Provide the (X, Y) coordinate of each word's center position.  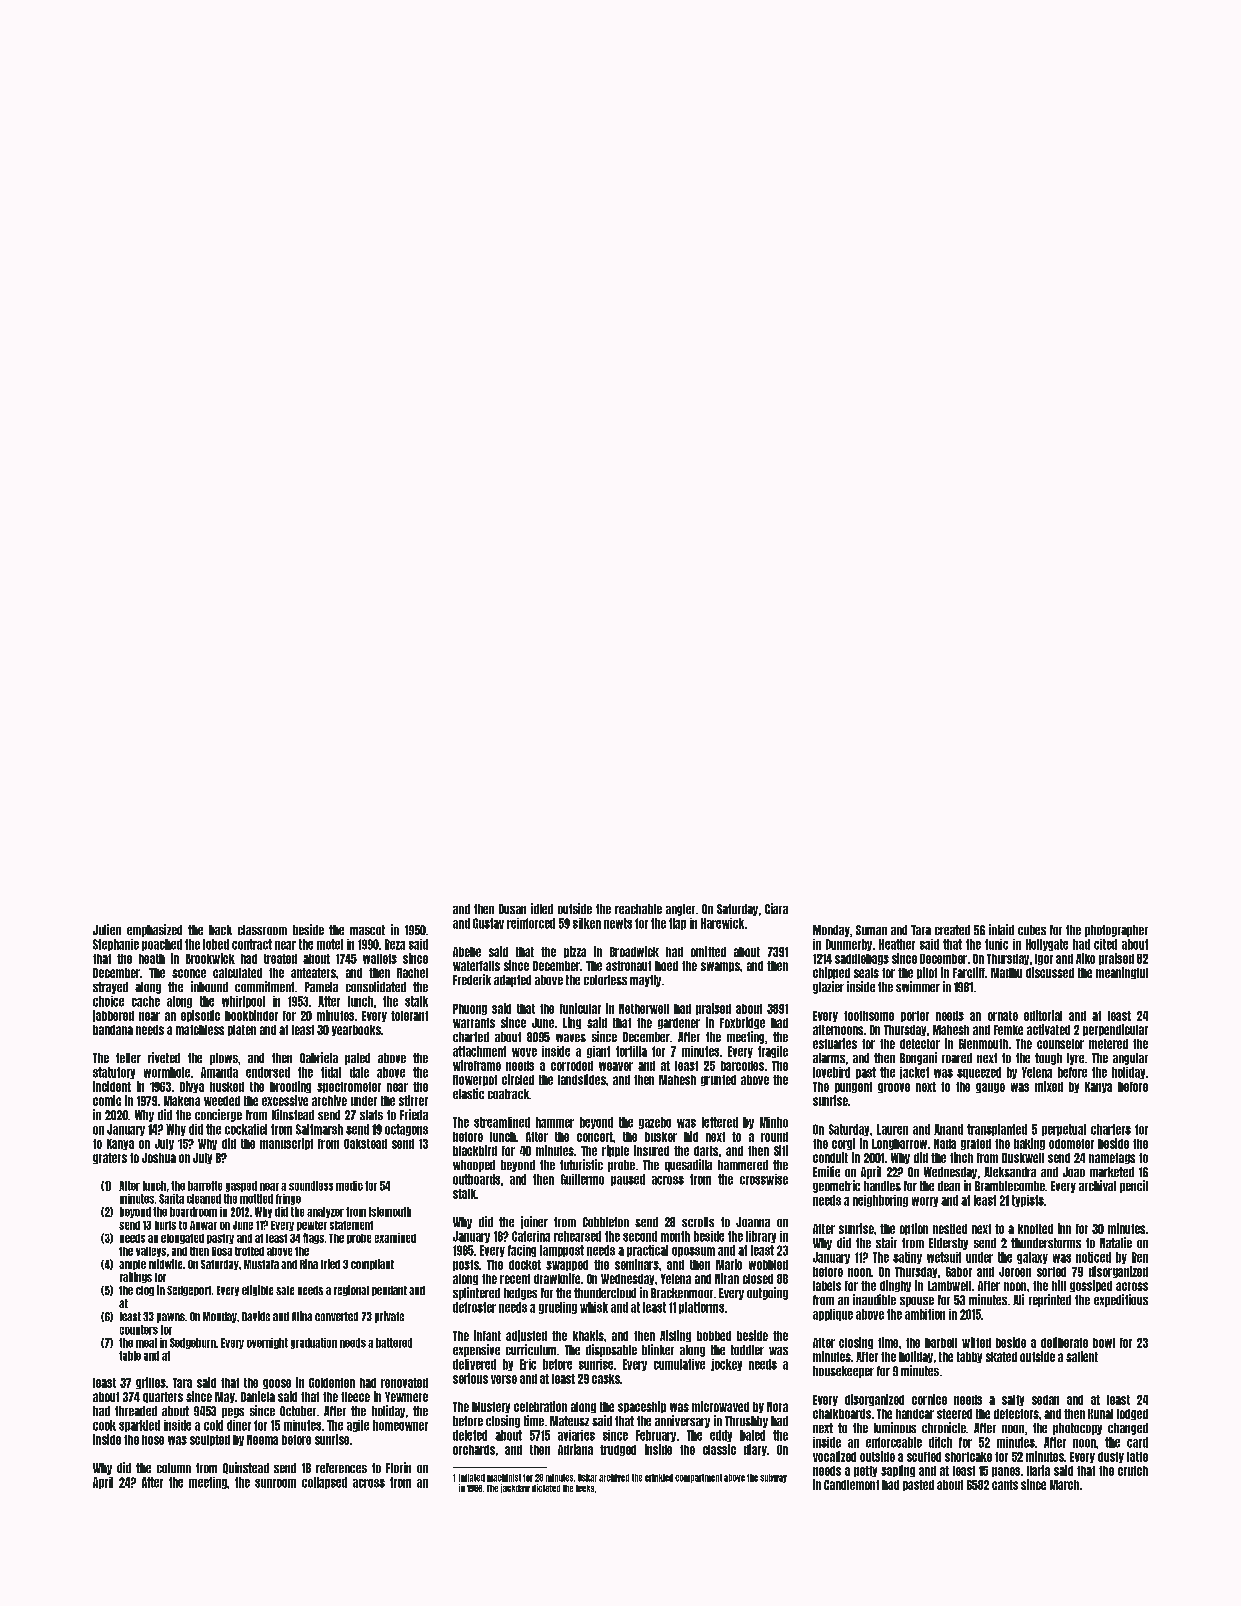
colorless (605, 980)
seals (866, 973)
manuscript (286, 1144)
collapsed (324, 1483)
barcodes (742, 1066)
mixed (1049, 1086)
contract (252, 944)
